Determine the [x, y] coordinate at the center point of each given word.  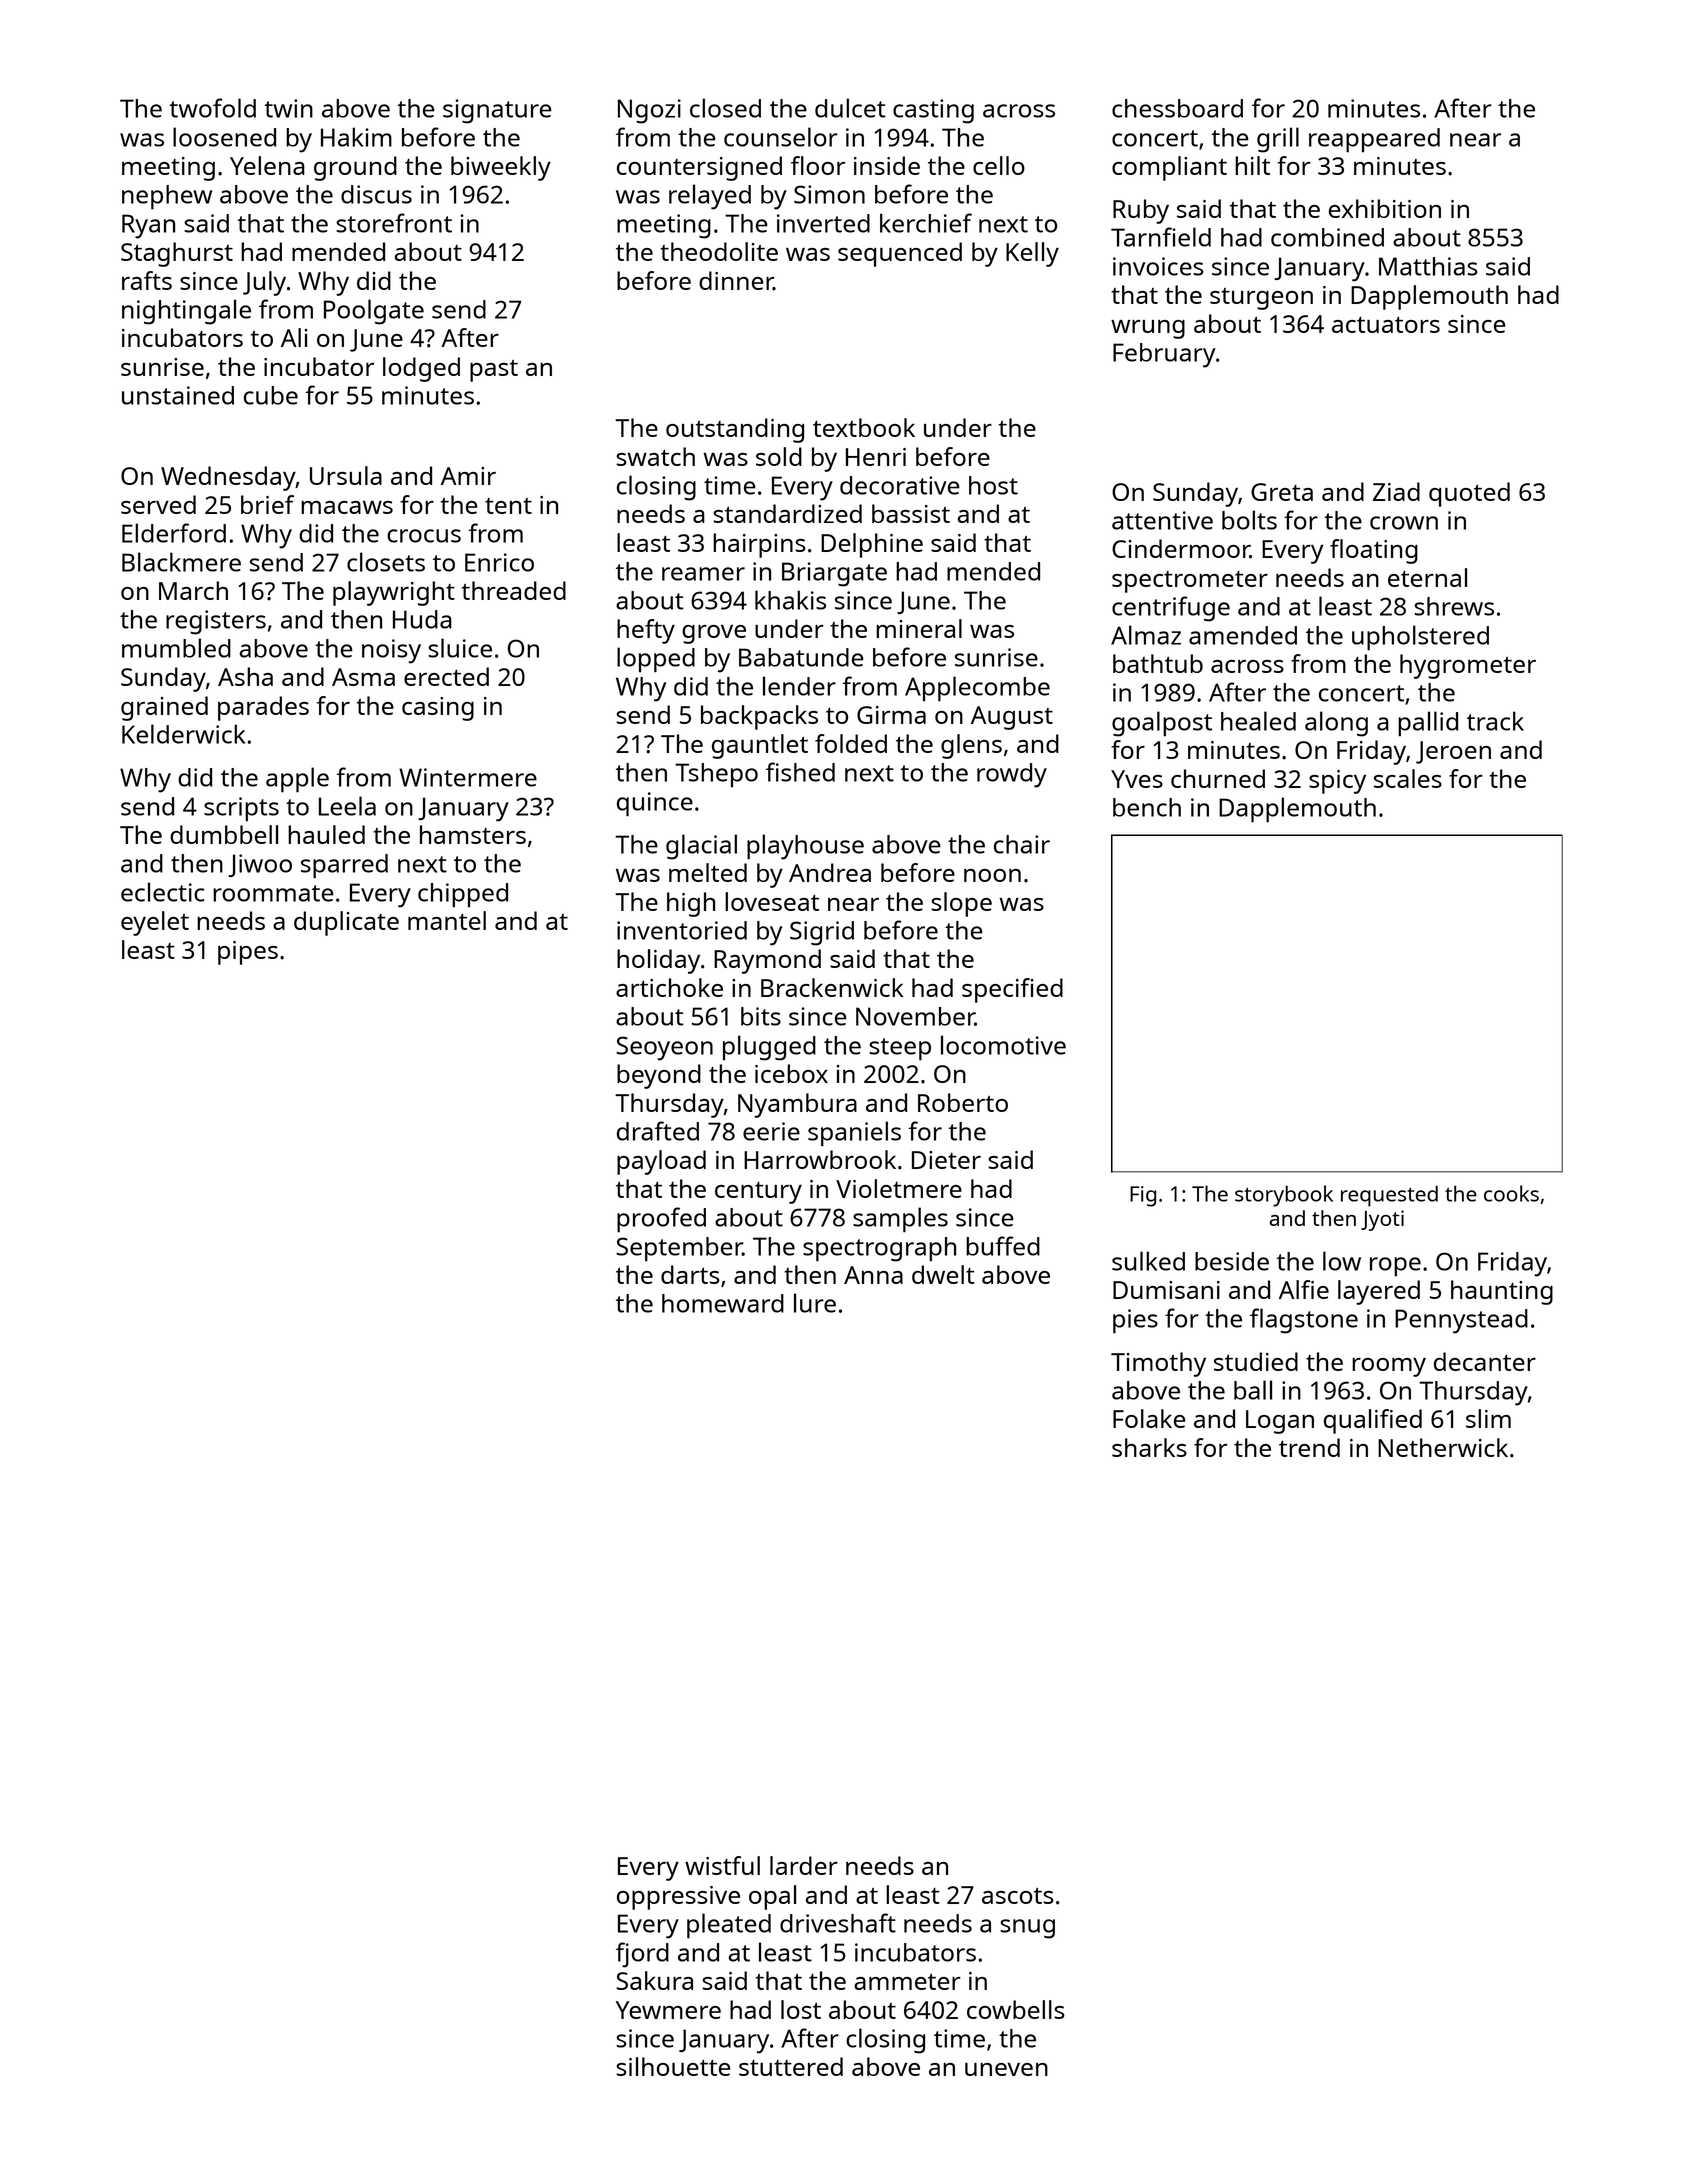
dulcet [850, 108]
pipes [248, 953]
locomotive [1003, 1045]
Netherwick [1443, 1447]
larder [804, 1865]
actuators [1386, 325]
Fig [1143, 1196]
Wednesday [228, 478]
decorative [900, 485]
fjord [642, 1955]
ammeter [907, 1982]
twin [288, 108]
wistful [722, 1865]
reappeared [1374, 140]
